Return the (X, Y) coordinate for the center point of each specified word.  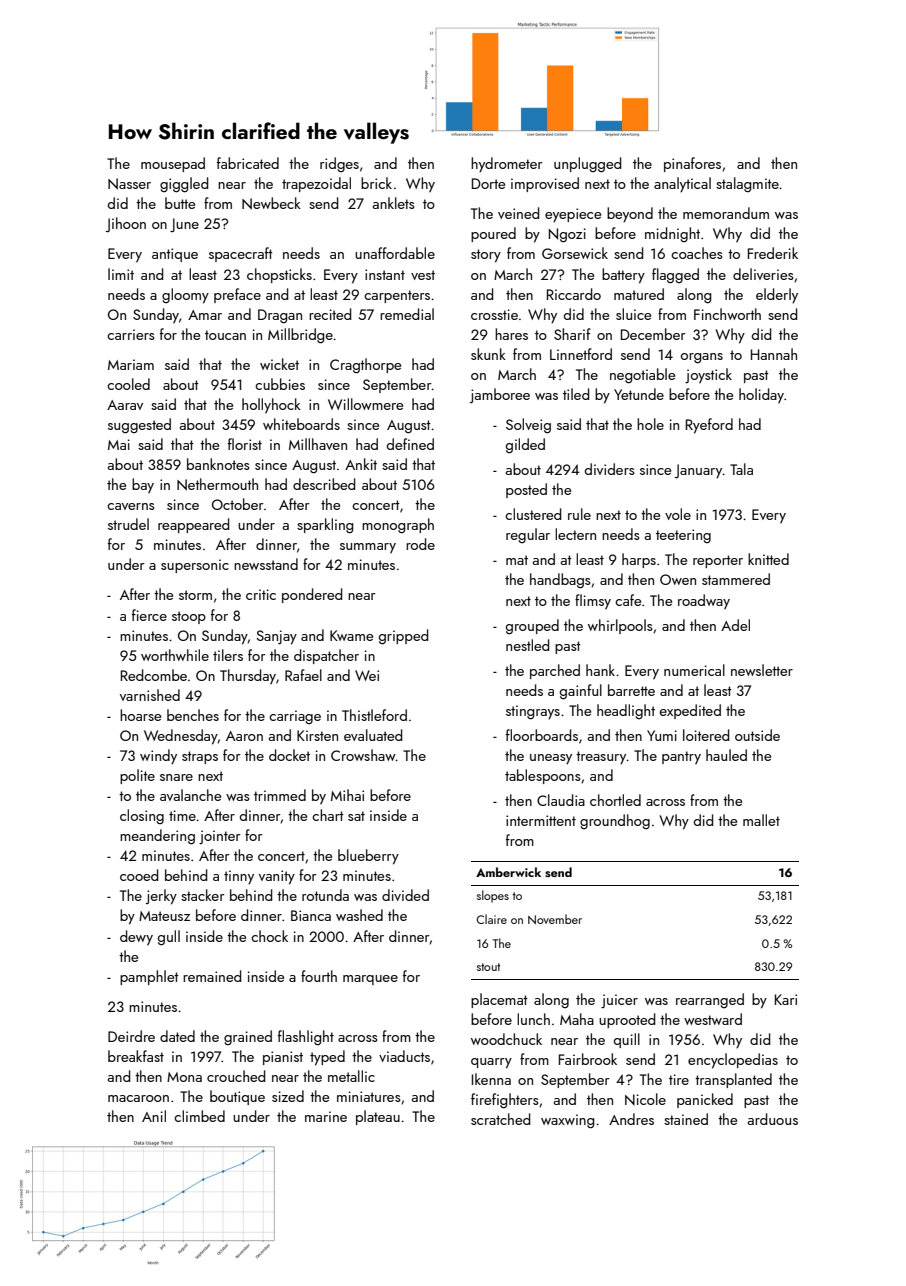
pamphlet (149, 977)
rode (420, 544)
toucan (225, 335)
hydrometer (507, 164)
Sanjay (276, 637)
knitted (768, 559)
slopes (493, 896)
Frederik (773, 253)
